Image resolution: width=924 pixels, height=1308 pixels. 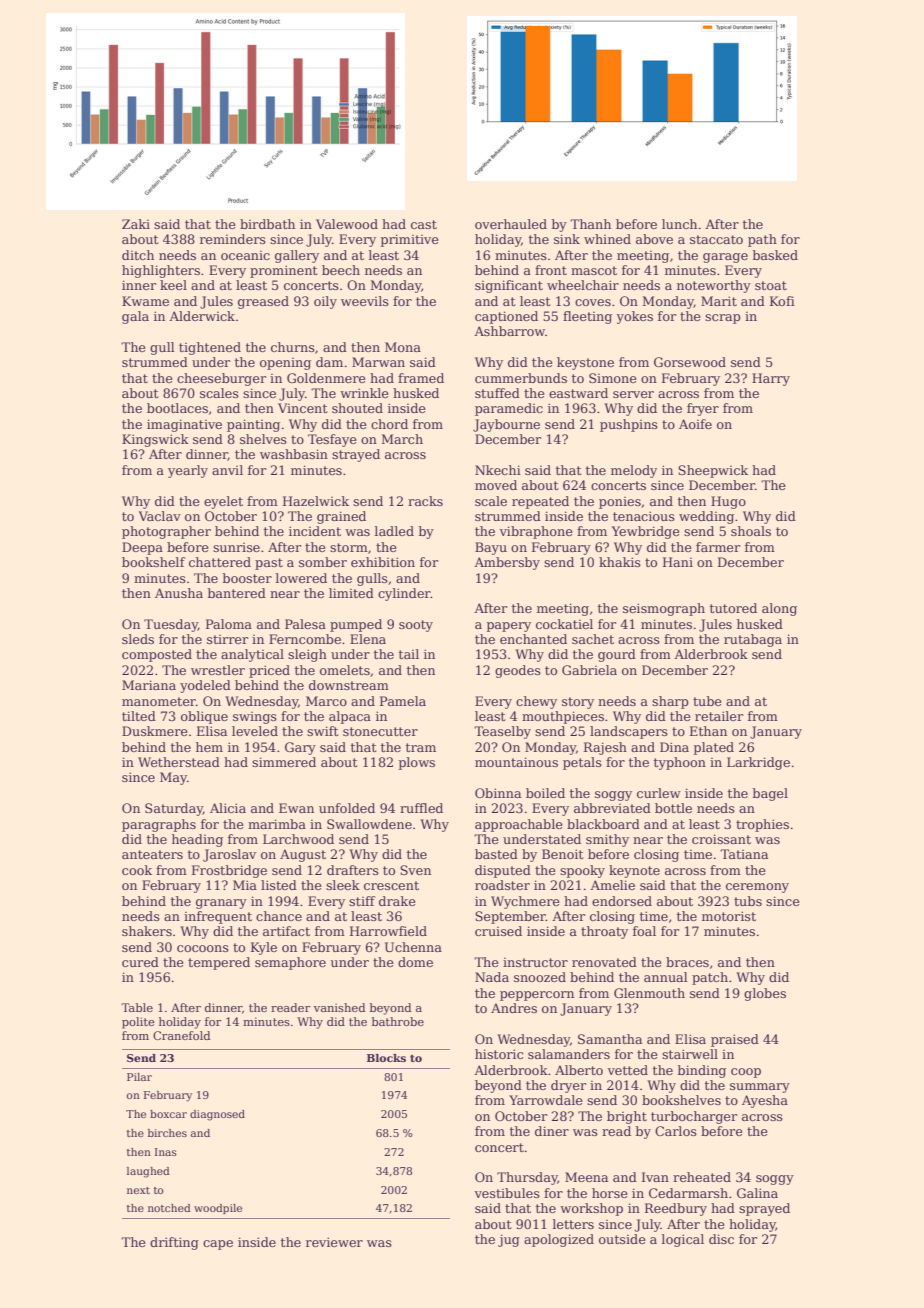 I want to click on cruised, so click(x=498, y=931).
